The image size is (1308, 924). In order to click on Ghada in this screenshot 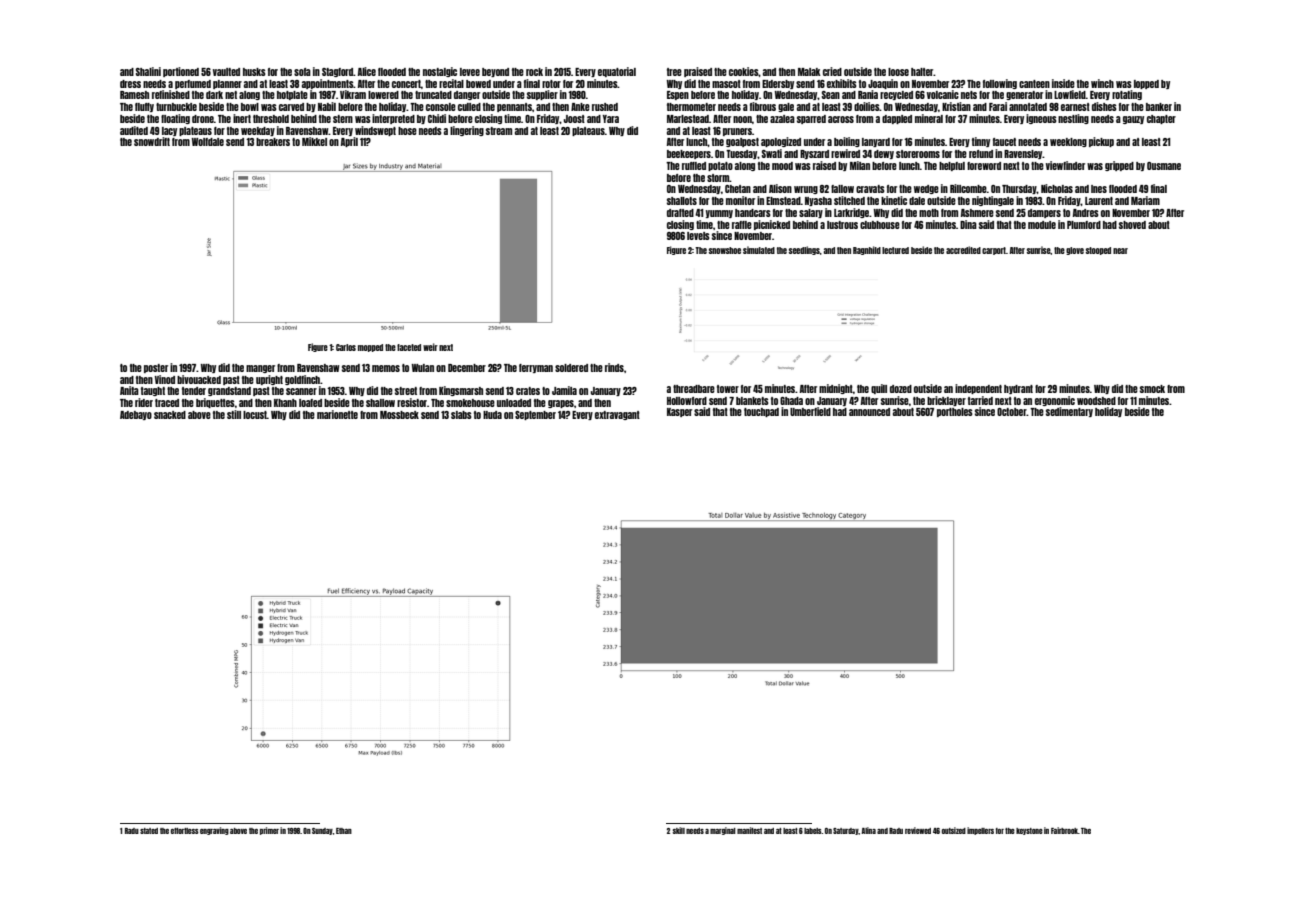, I will do `click(791, 401)`.
